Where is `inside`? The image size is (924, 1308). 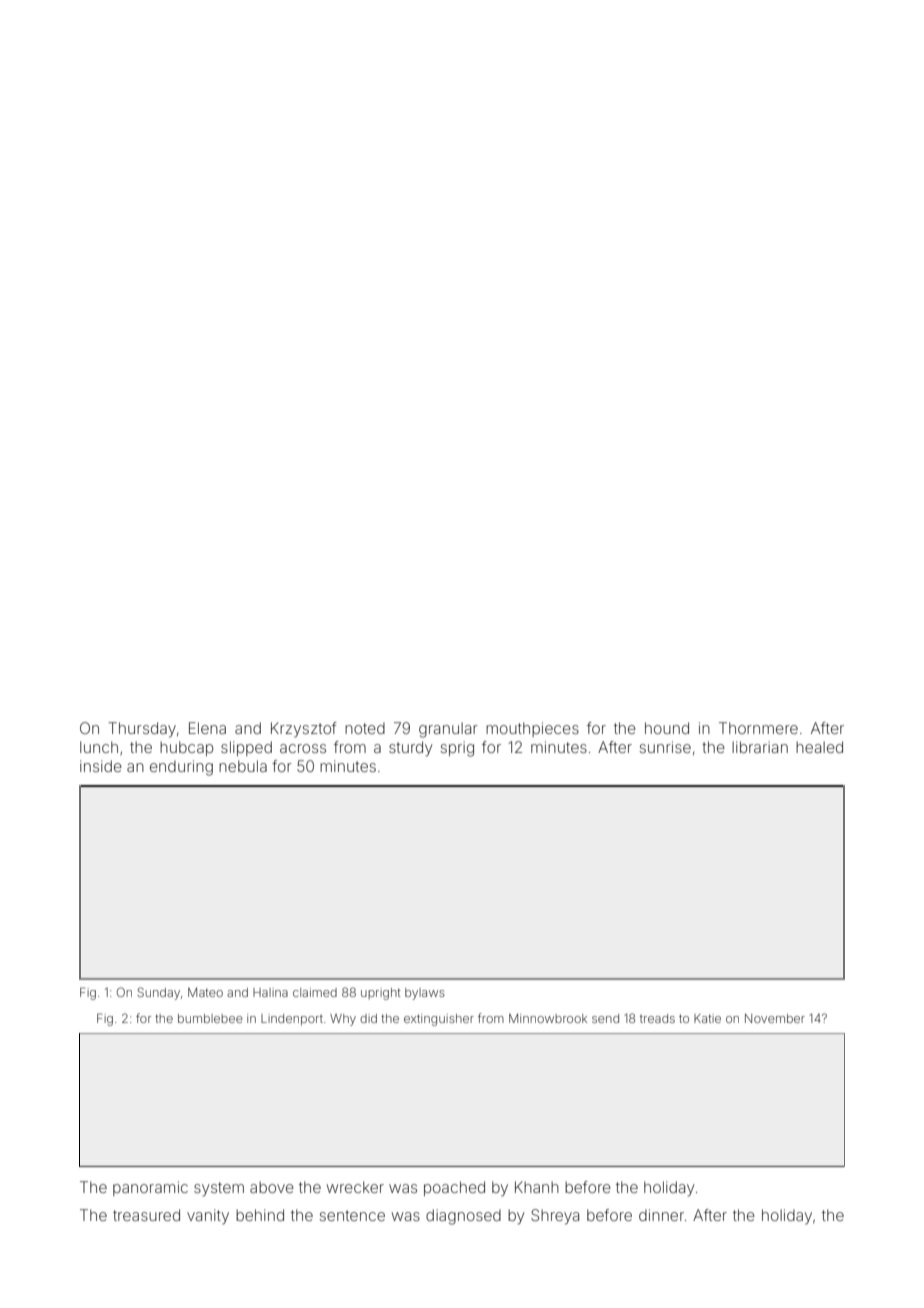 inside is located at coordinates (101, 766).
